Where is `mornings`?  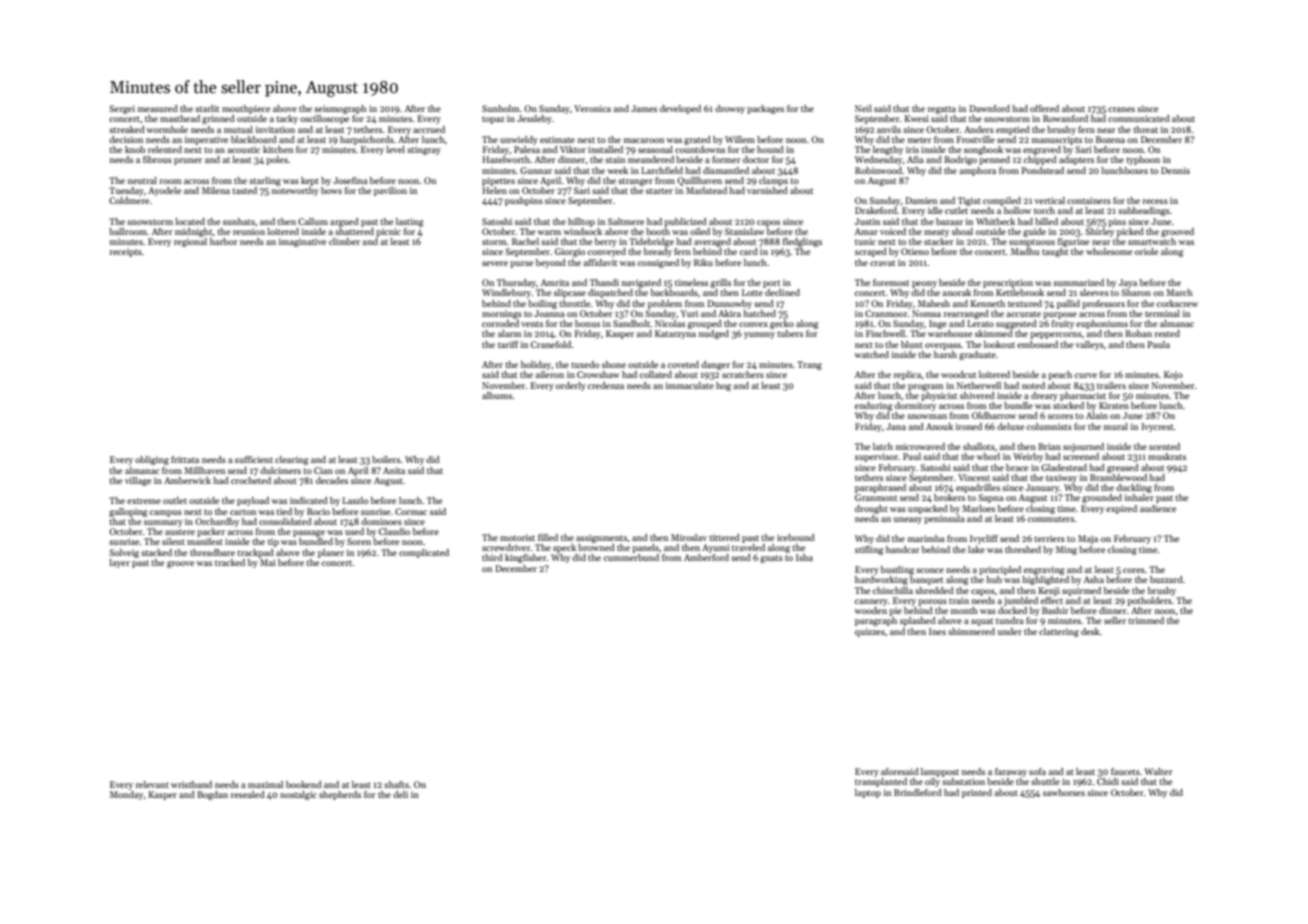 mornings is located at coordinates (502, 314).
